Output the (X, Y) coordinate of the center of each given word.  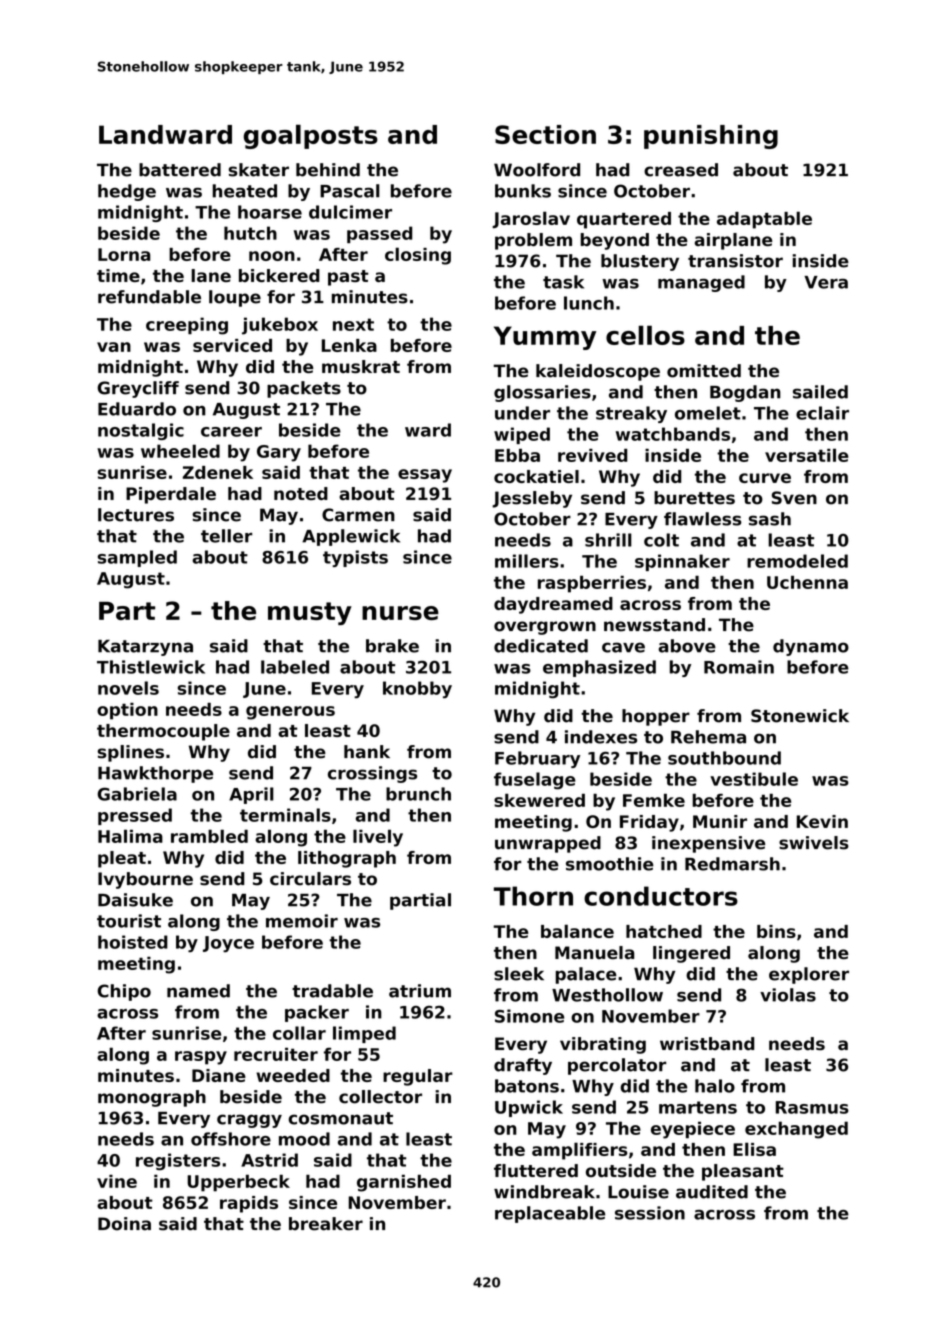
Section (545, 134)
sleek (519, 974)
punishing (711, 137)
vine (117, 1181)
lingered (691, 954)
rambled (209, 836)
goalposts (311, 136)
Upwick (529, 1108)
